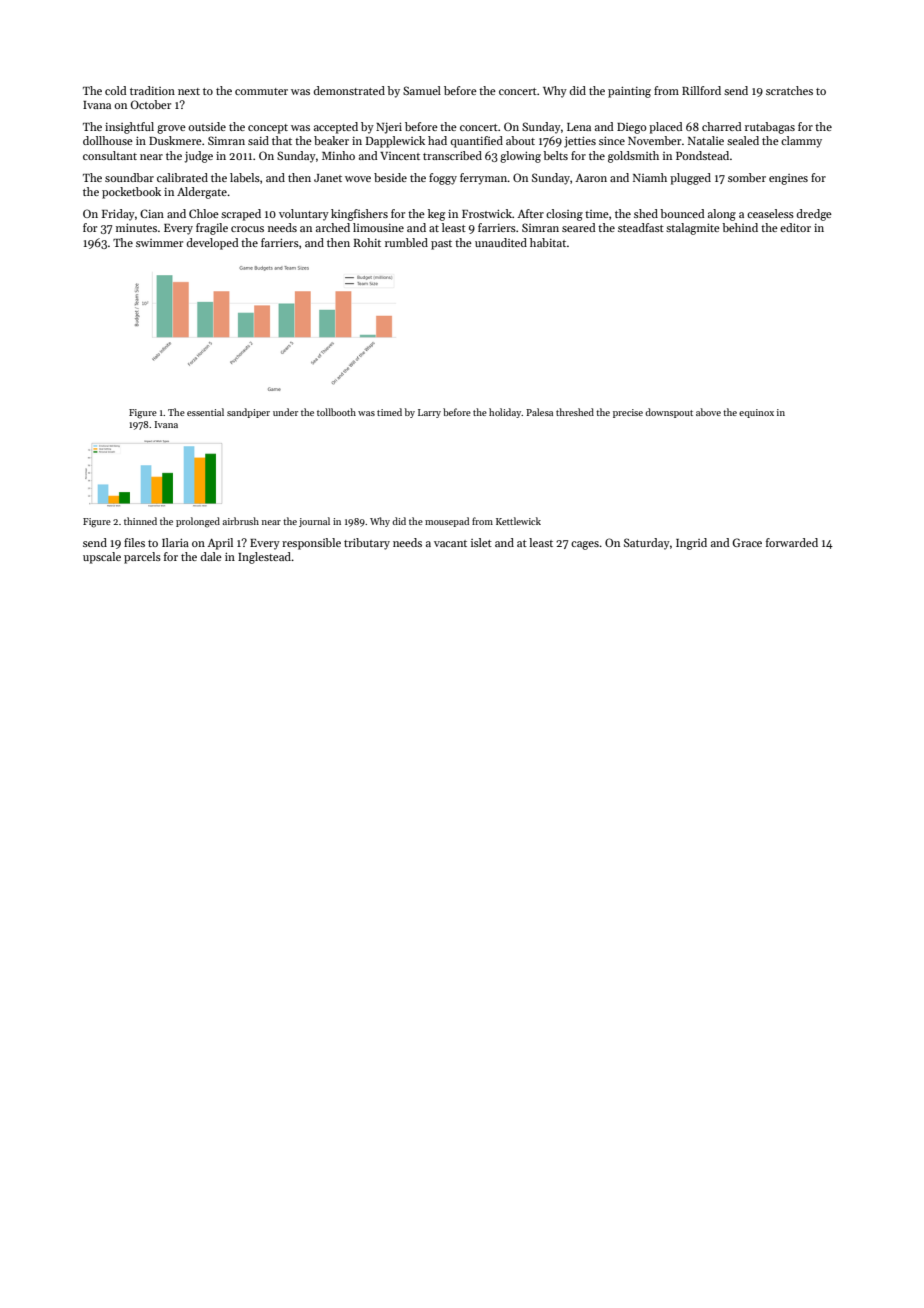  Describe the element at coordinates (159, 243) in the screenshot. I see `swimmer` at that location.
